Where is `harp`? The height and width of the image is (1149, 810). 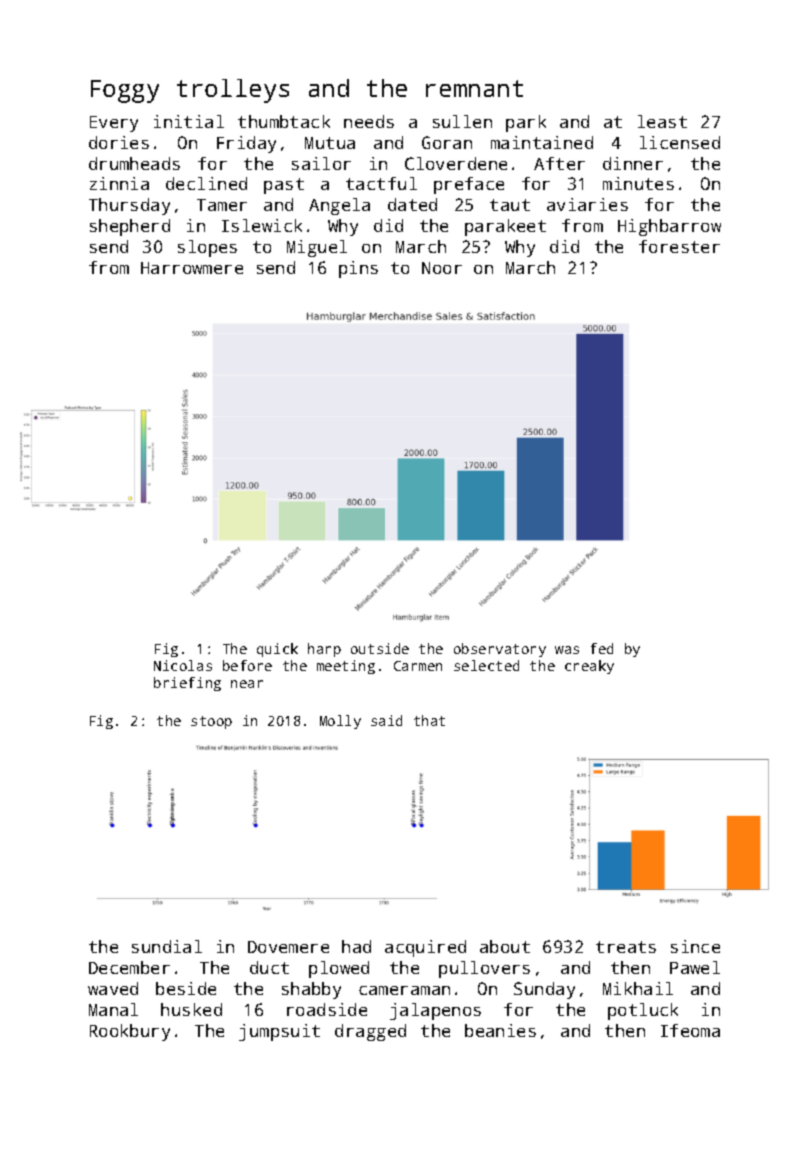 harp is located at coordinates (324, 650).
